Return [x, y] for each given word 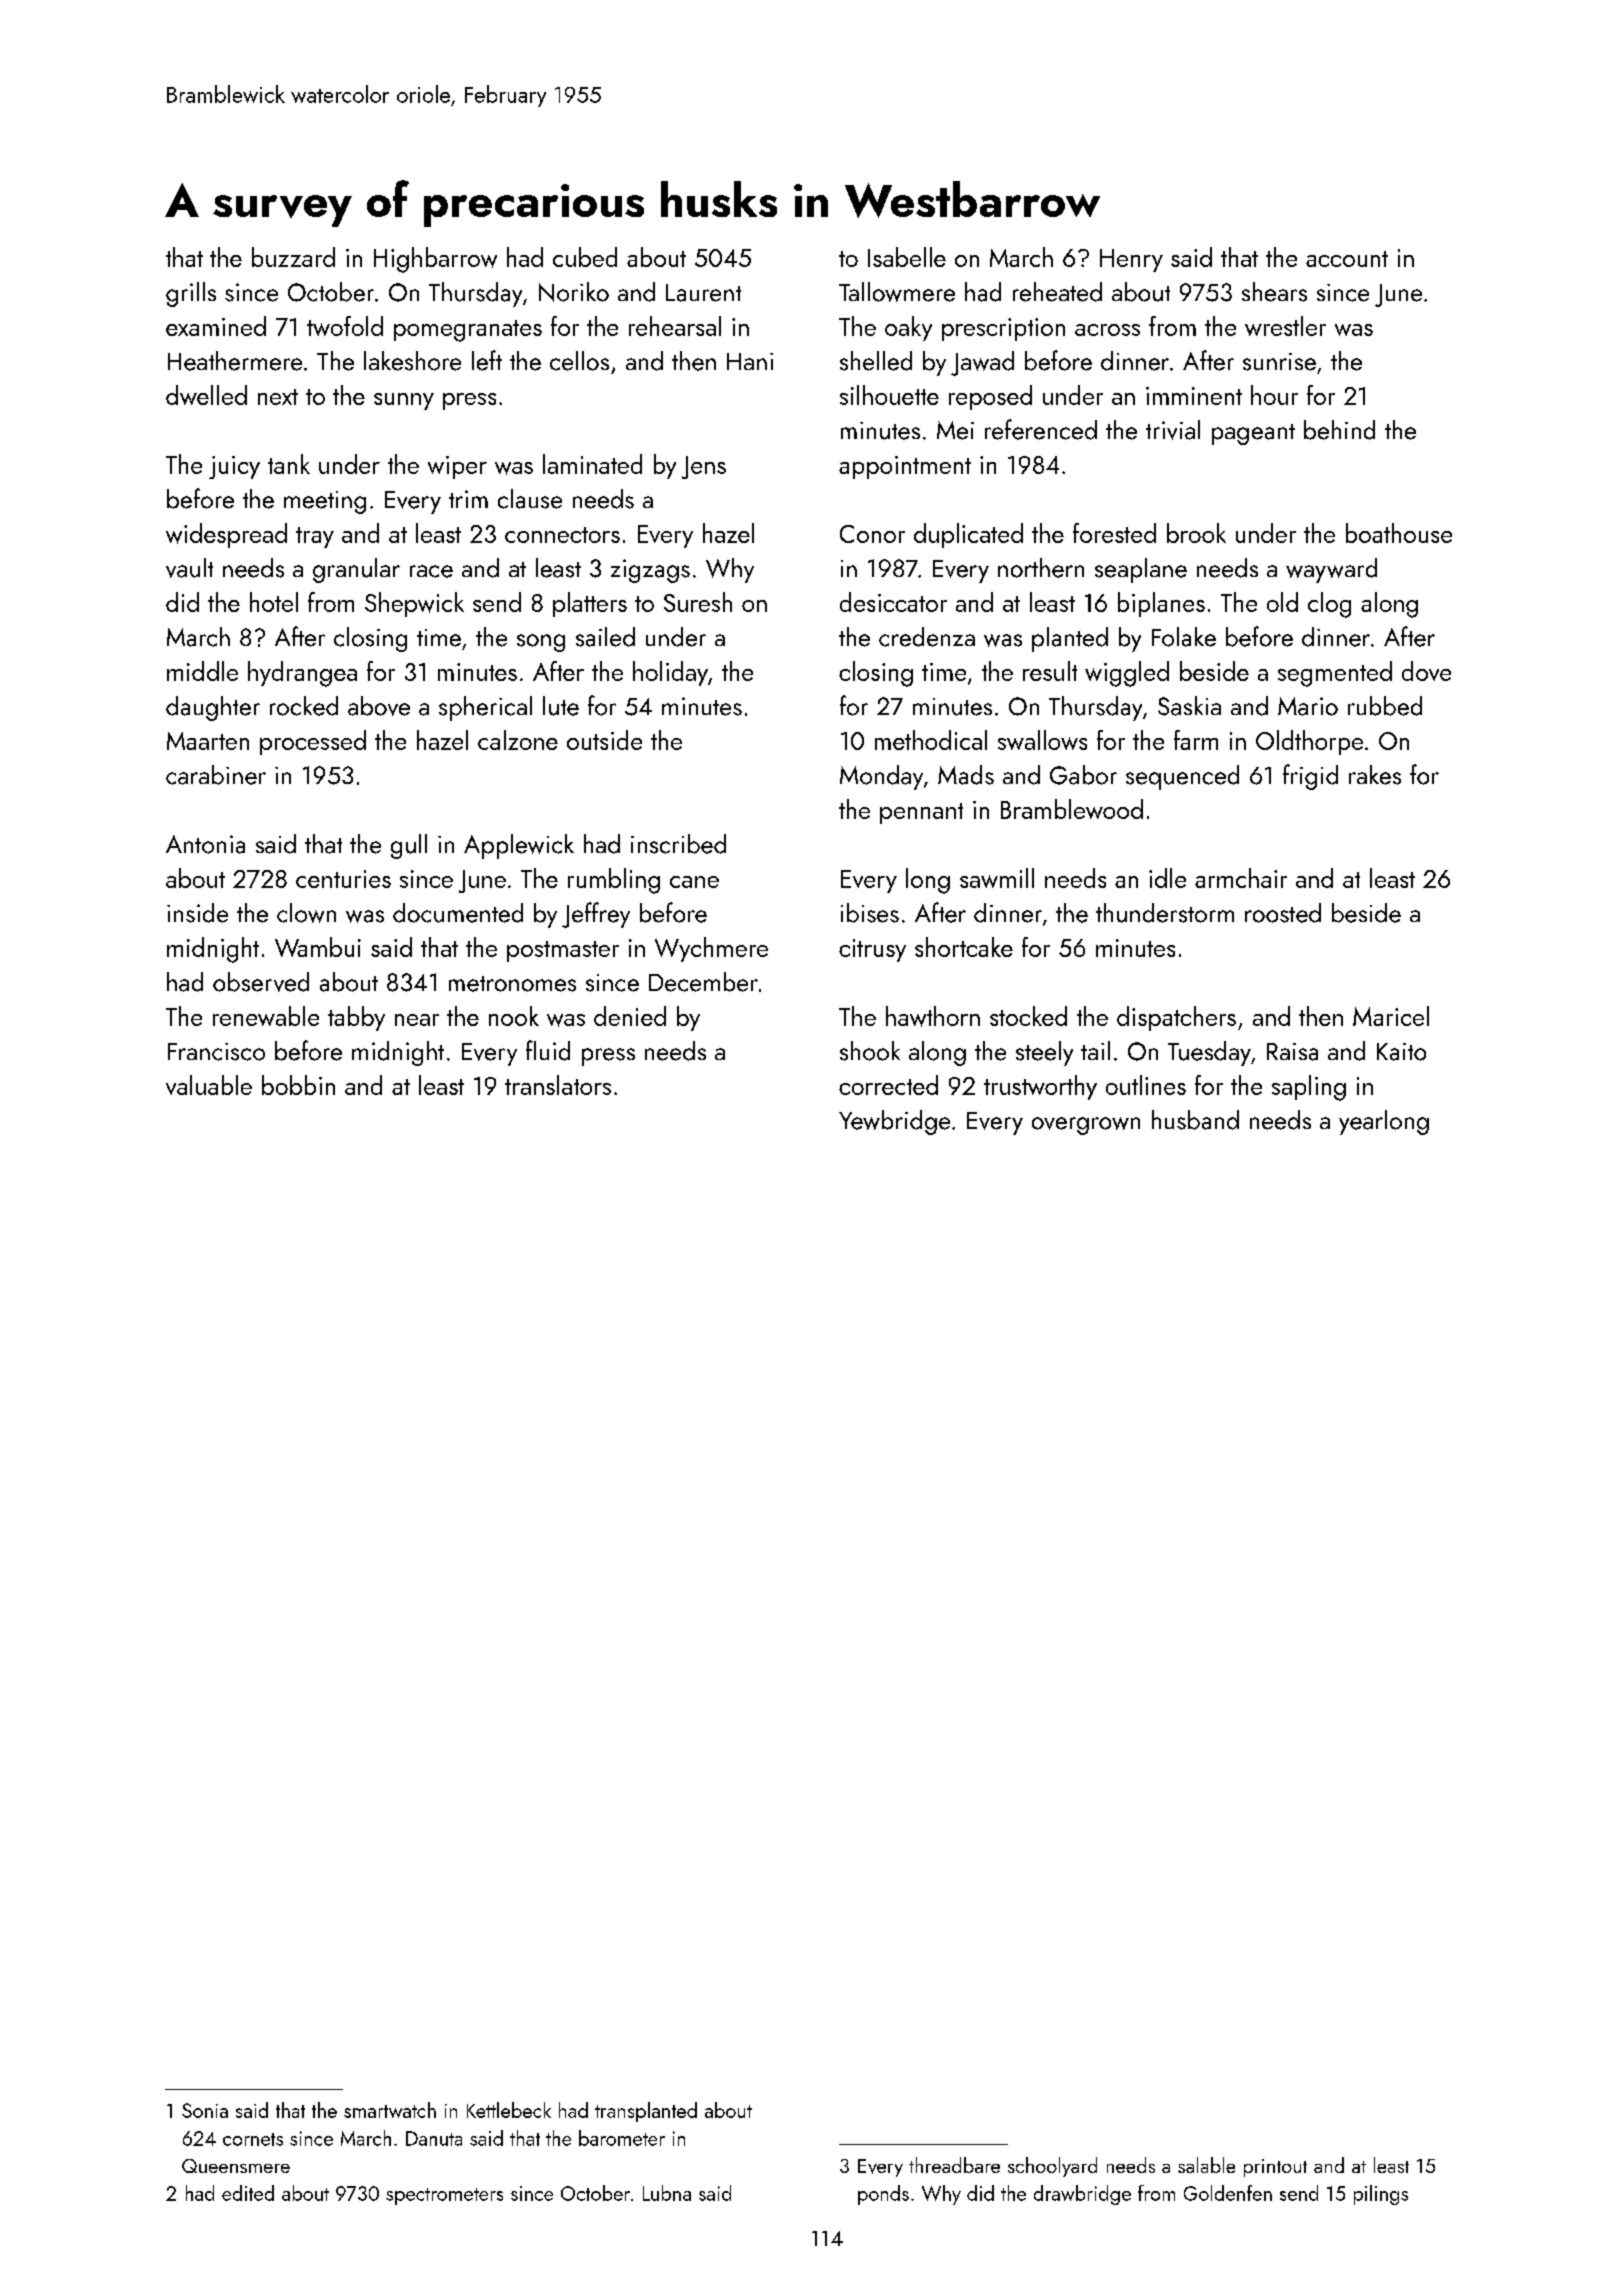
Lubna [667, 2193]
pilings [1381, 2195]
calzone [518, 740]
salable [1206, 2165]
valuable [209, 1085]
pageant [1253, 434]
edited [248, 2193]
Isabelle [907, 257]
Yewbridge [894, 1122]
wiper [457, 467]
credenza [927, 637]
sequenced [1182, 777]
